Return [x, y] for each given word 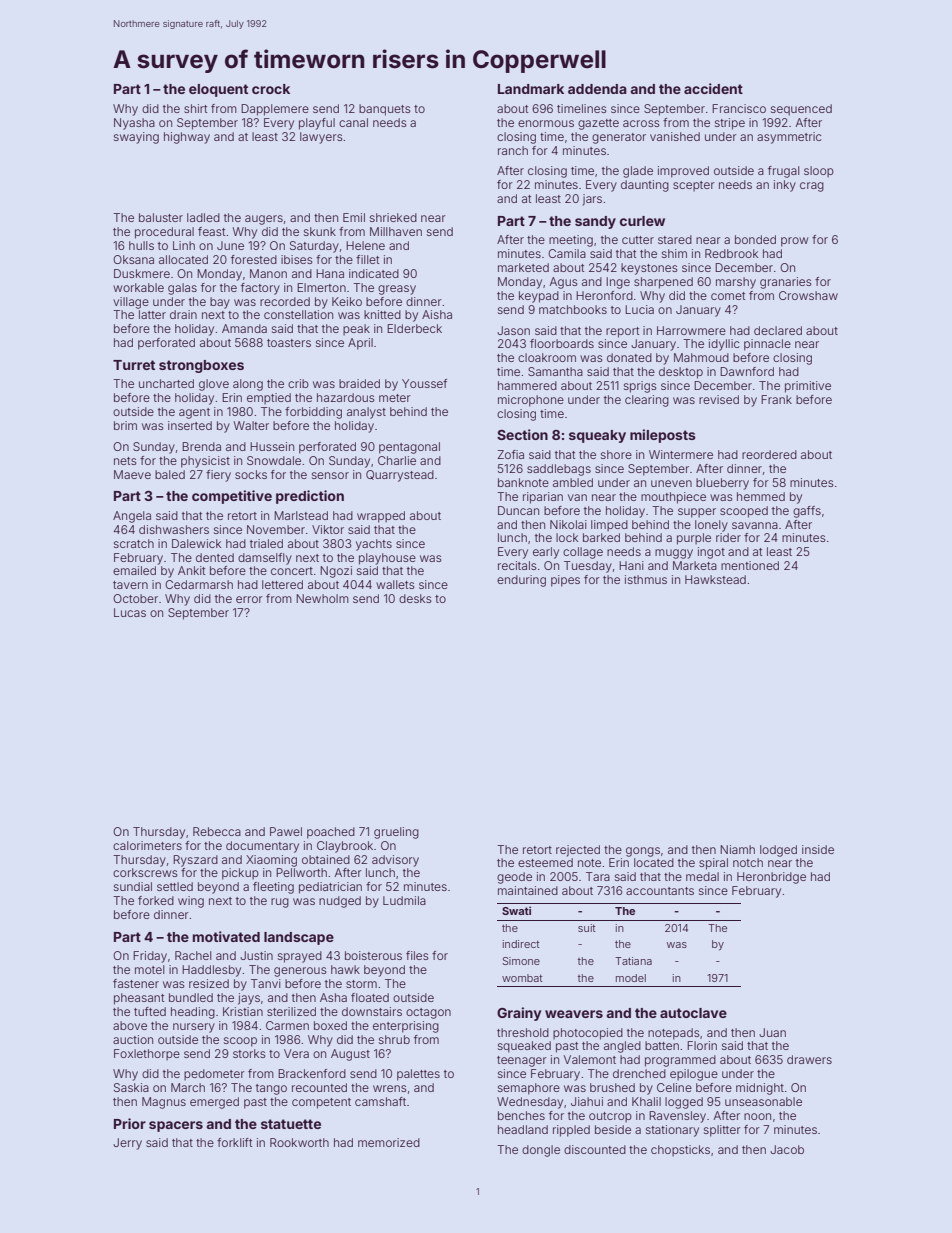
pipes [565, 581]
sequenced [801, 110]
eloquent [218, 90]
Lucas [130, 612]
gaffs [807, 512]
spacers [176, 1126]
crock [271, 89]
